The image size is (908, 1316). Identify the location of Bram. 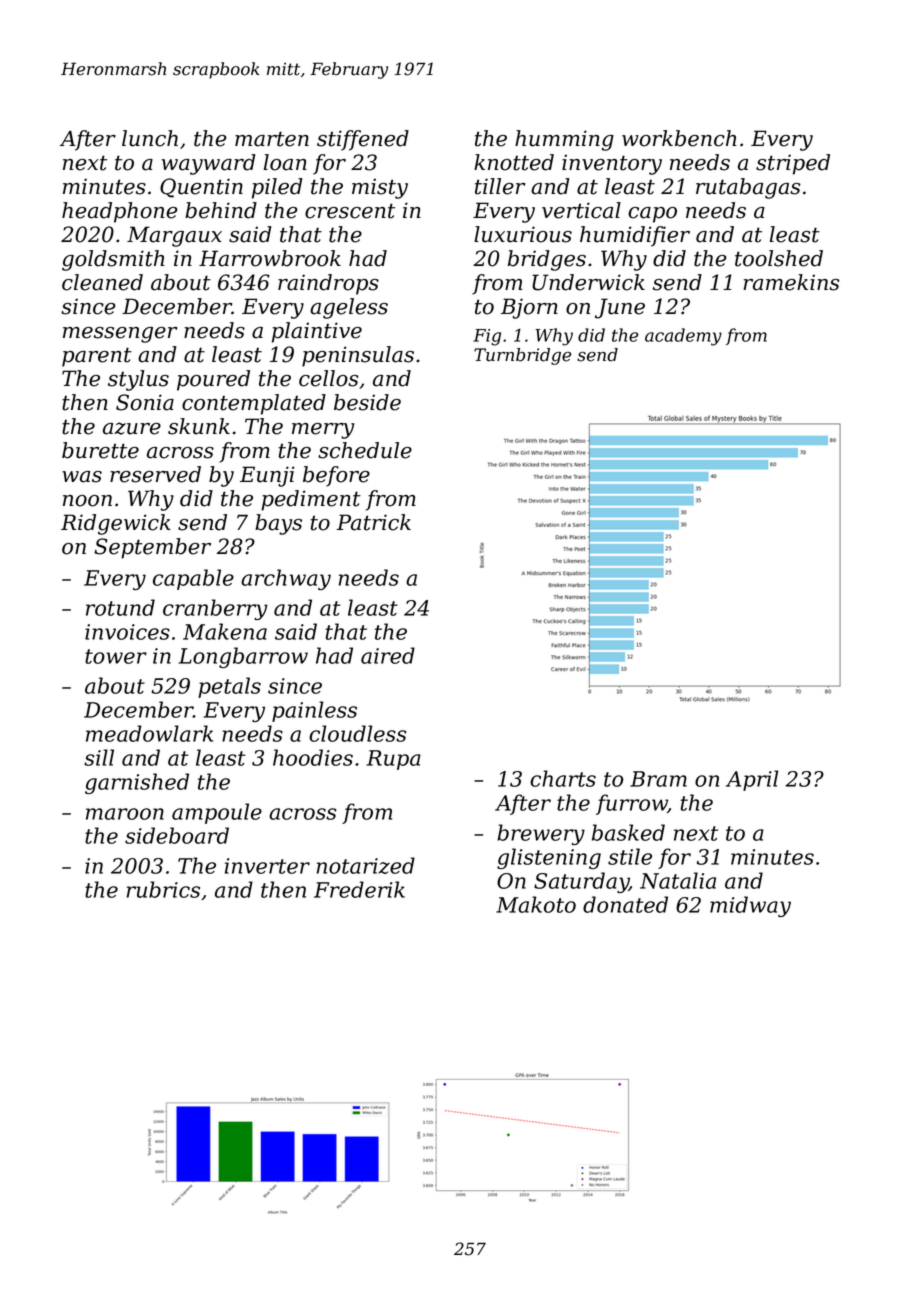
(658, 779).
